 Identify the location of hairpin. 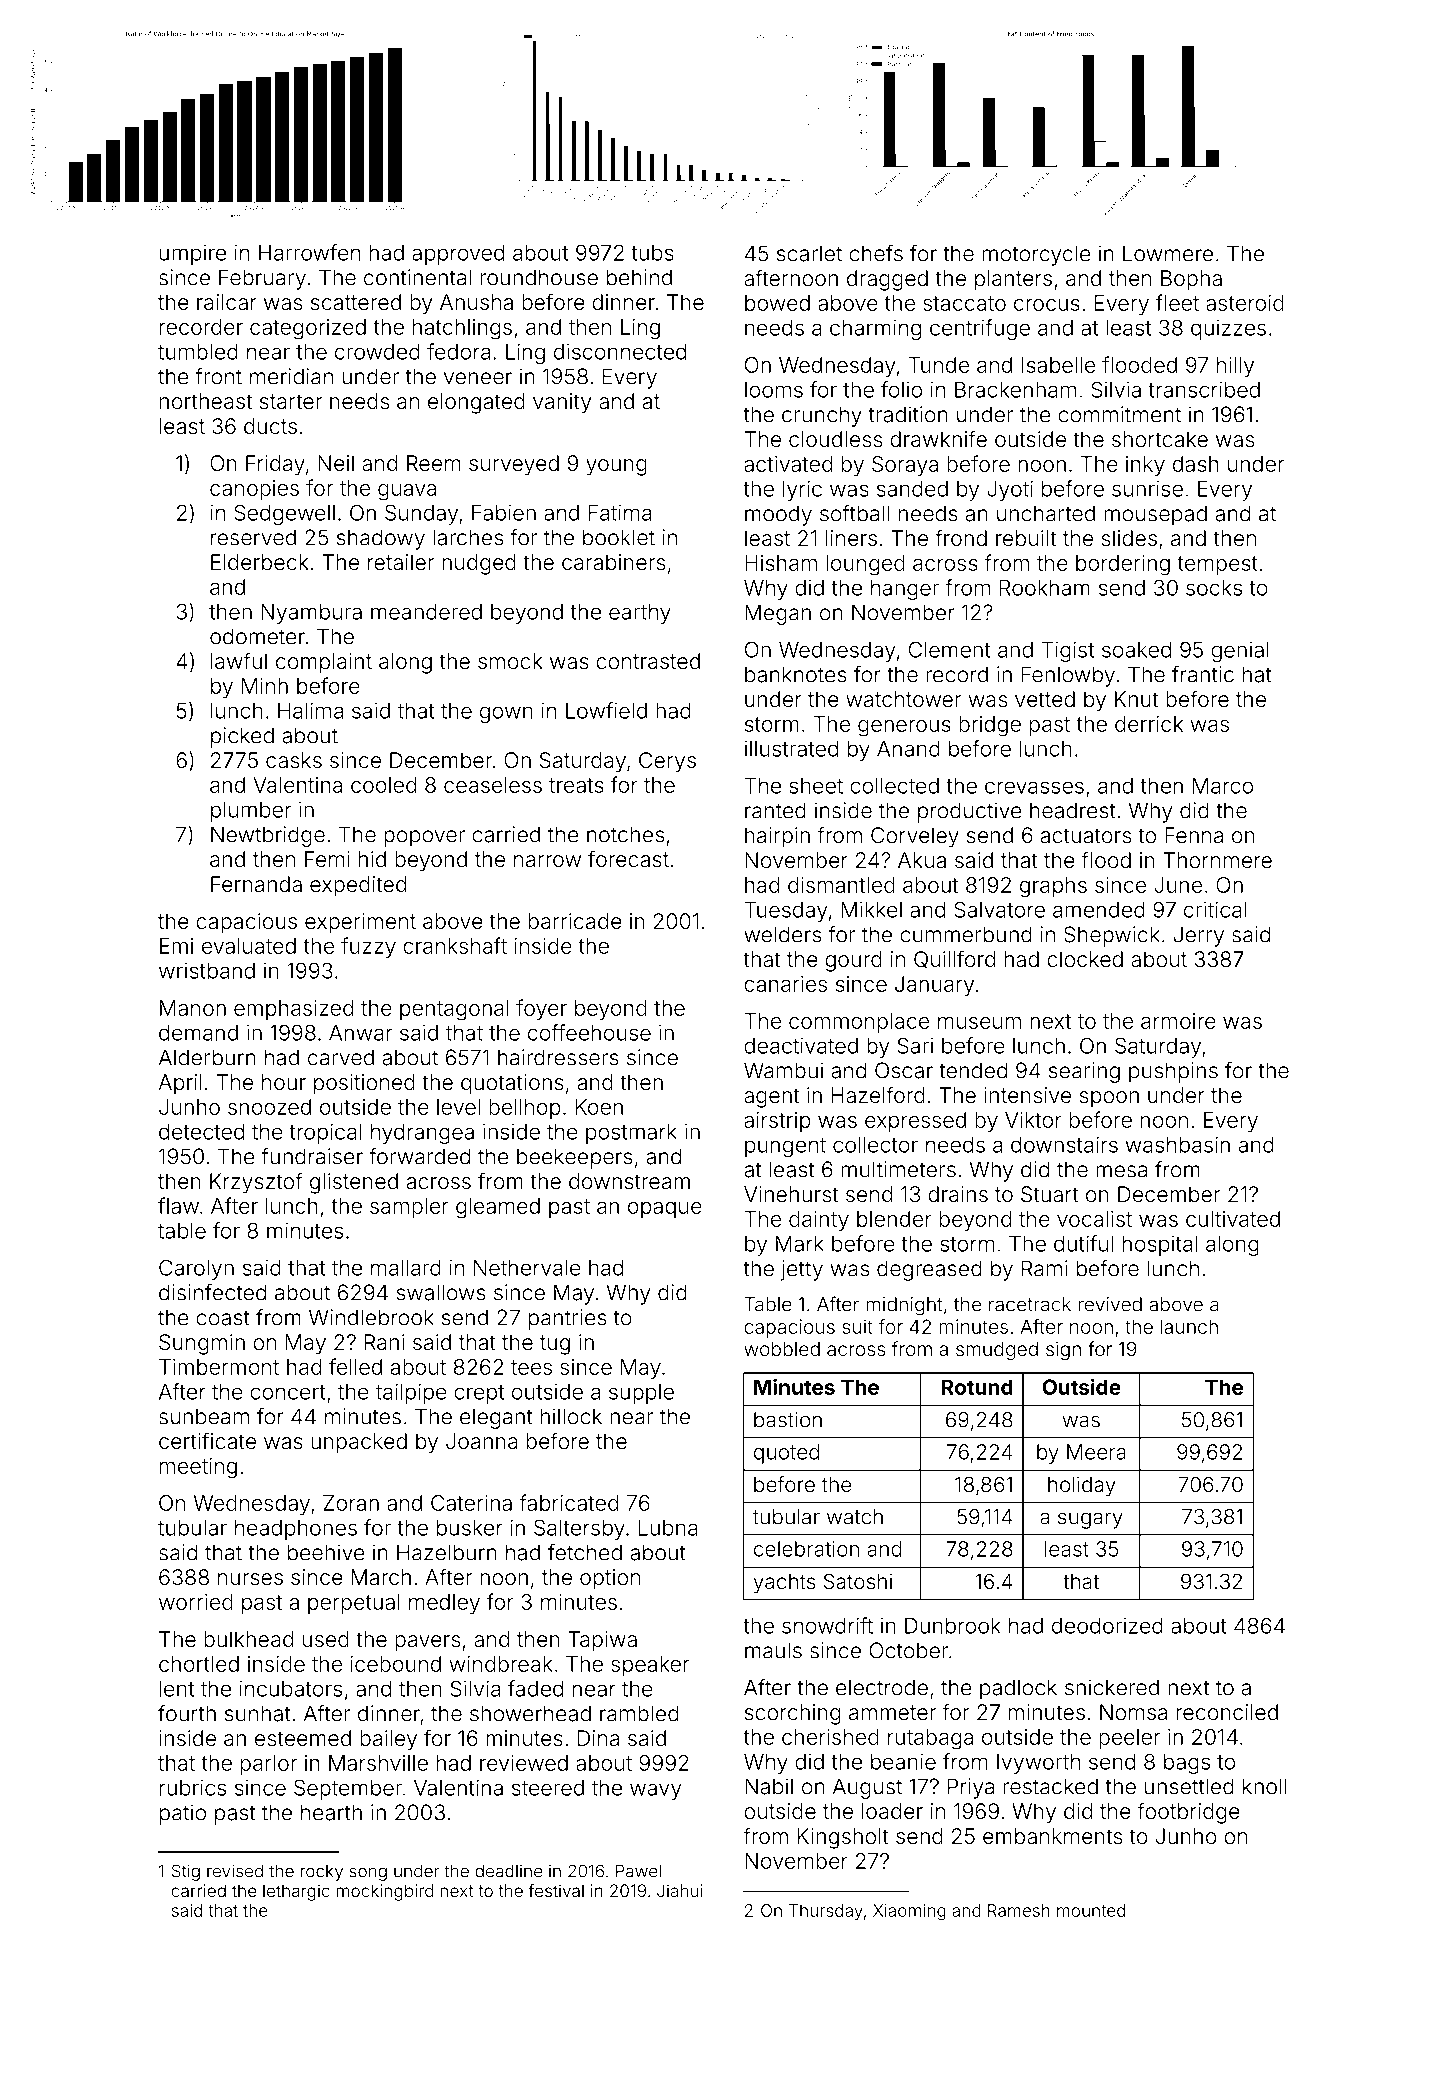
(777, 837).
